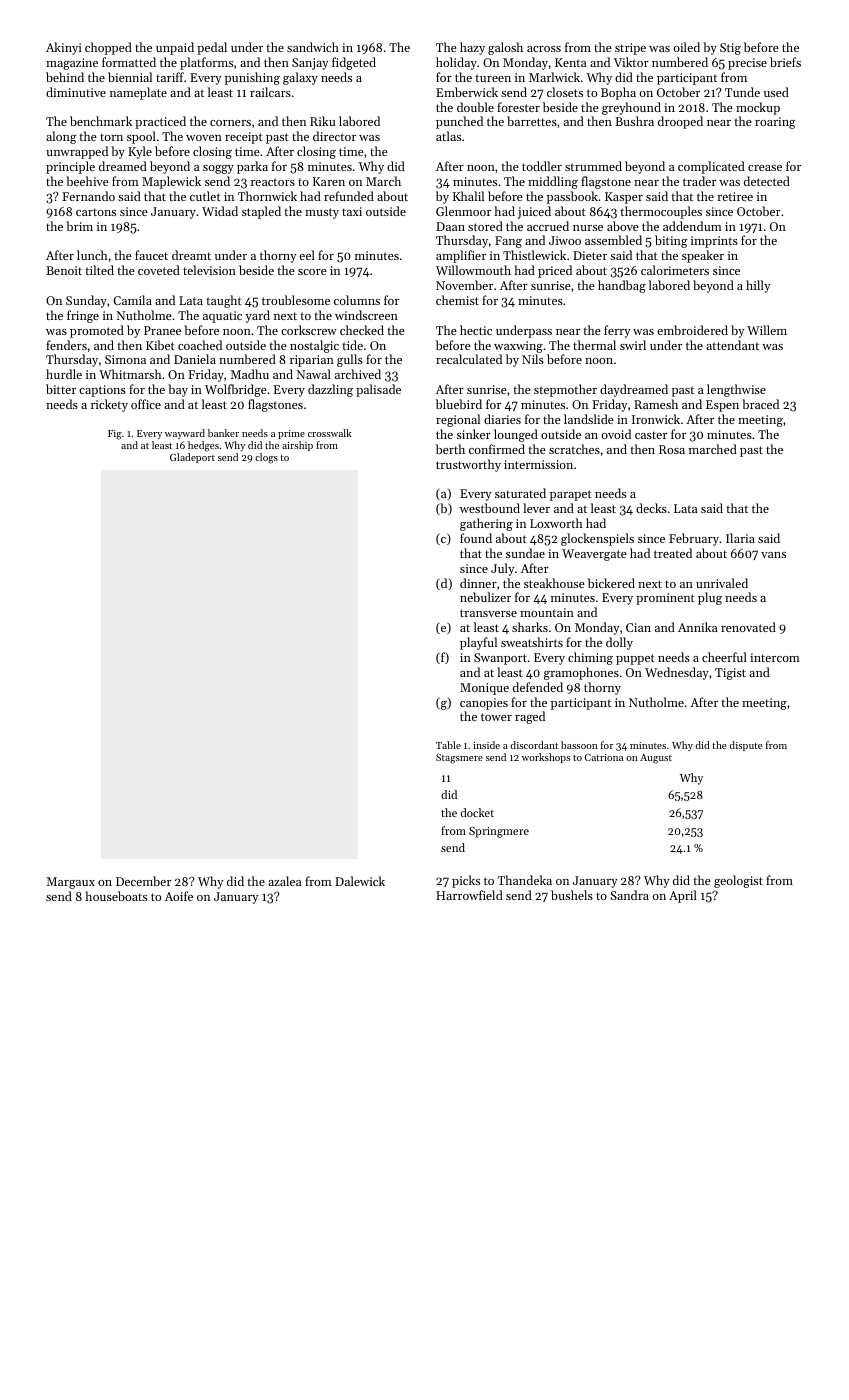  I want to click on docket, so click(477, 812).
